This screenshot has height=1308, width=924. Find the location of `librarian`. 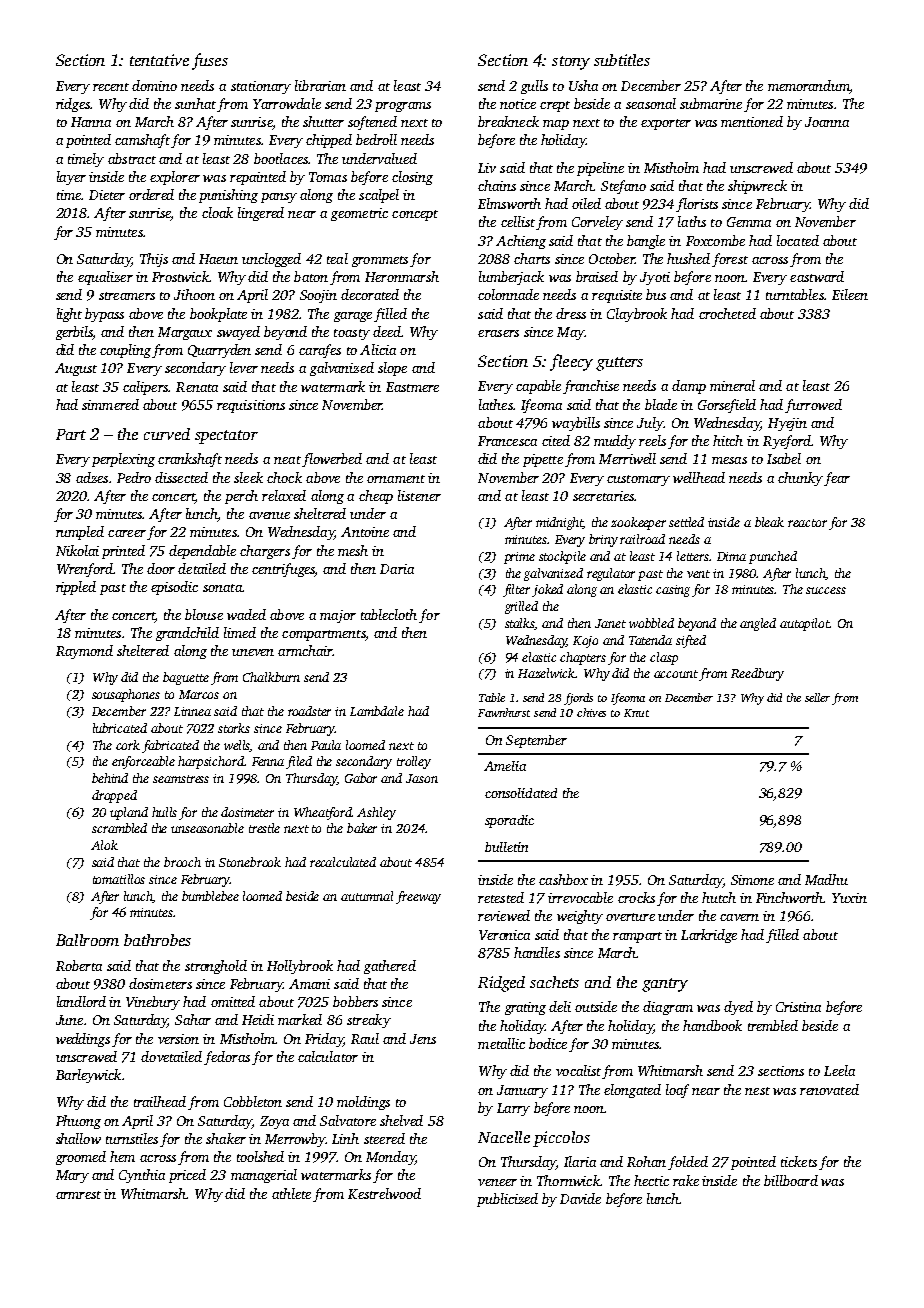

librarian is located at coordinates (320, 85).
